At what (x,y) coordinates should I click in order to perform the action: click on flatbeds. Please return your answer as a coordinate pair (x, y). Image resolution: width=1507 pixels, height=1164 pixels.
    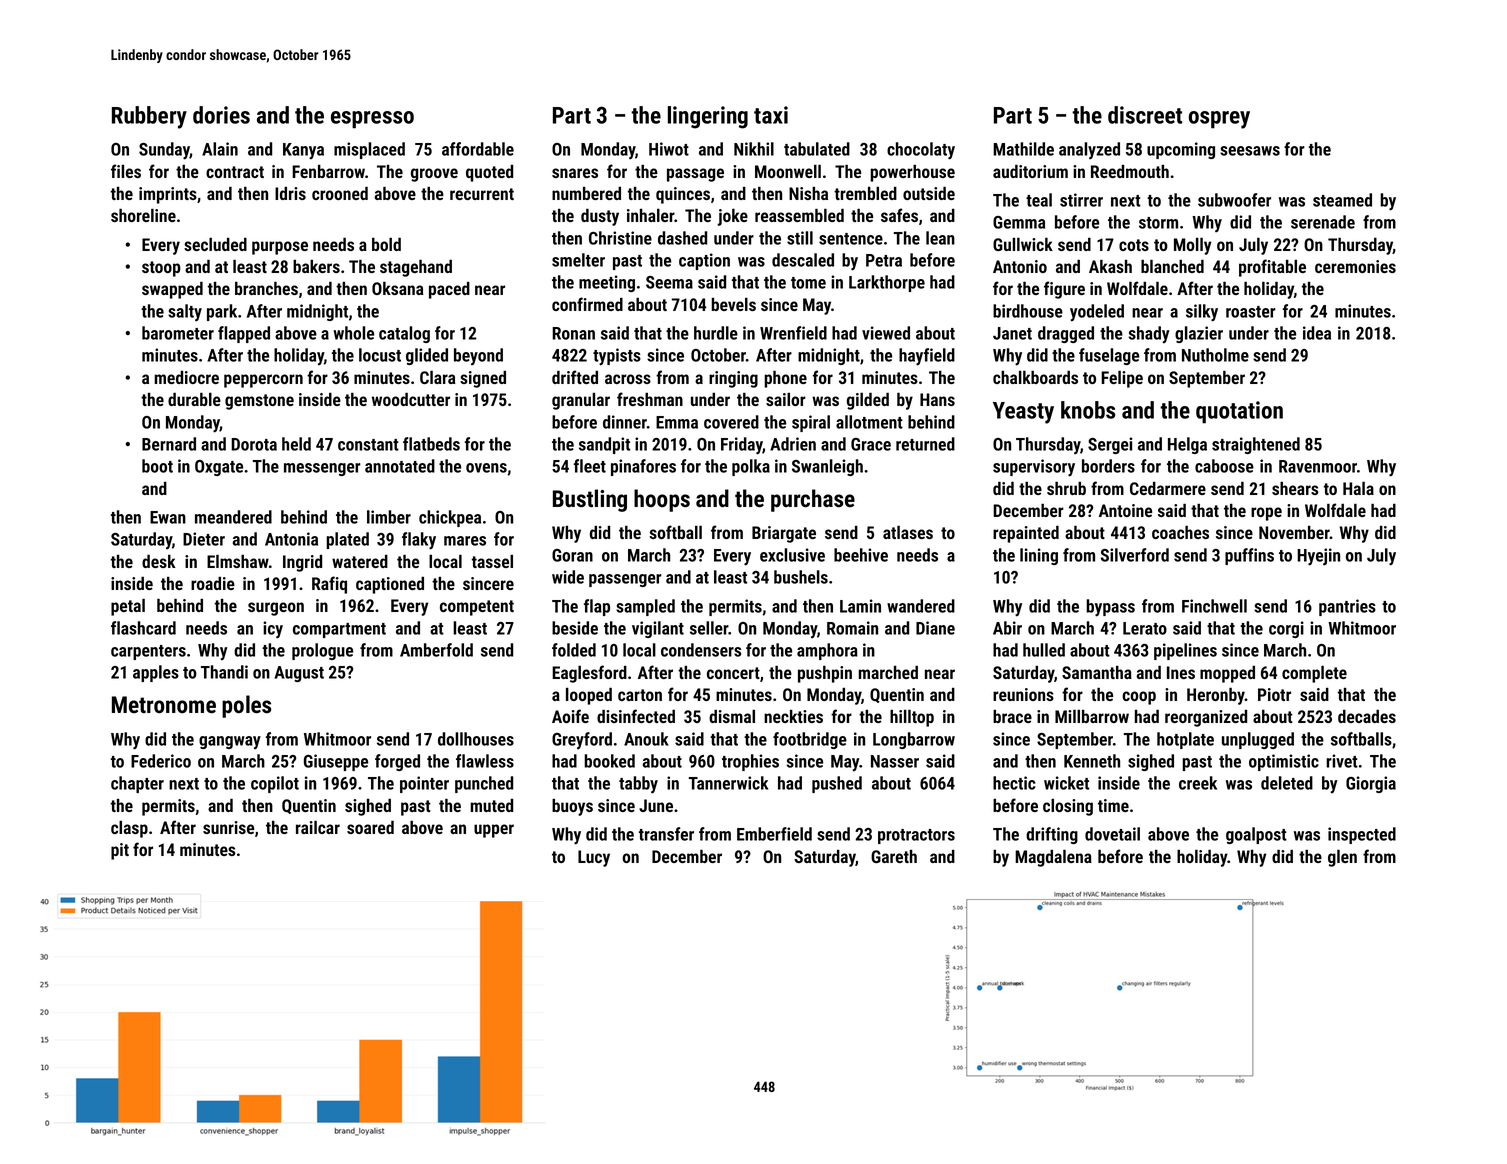
    Looking at the image, I should click on (431, 444).
